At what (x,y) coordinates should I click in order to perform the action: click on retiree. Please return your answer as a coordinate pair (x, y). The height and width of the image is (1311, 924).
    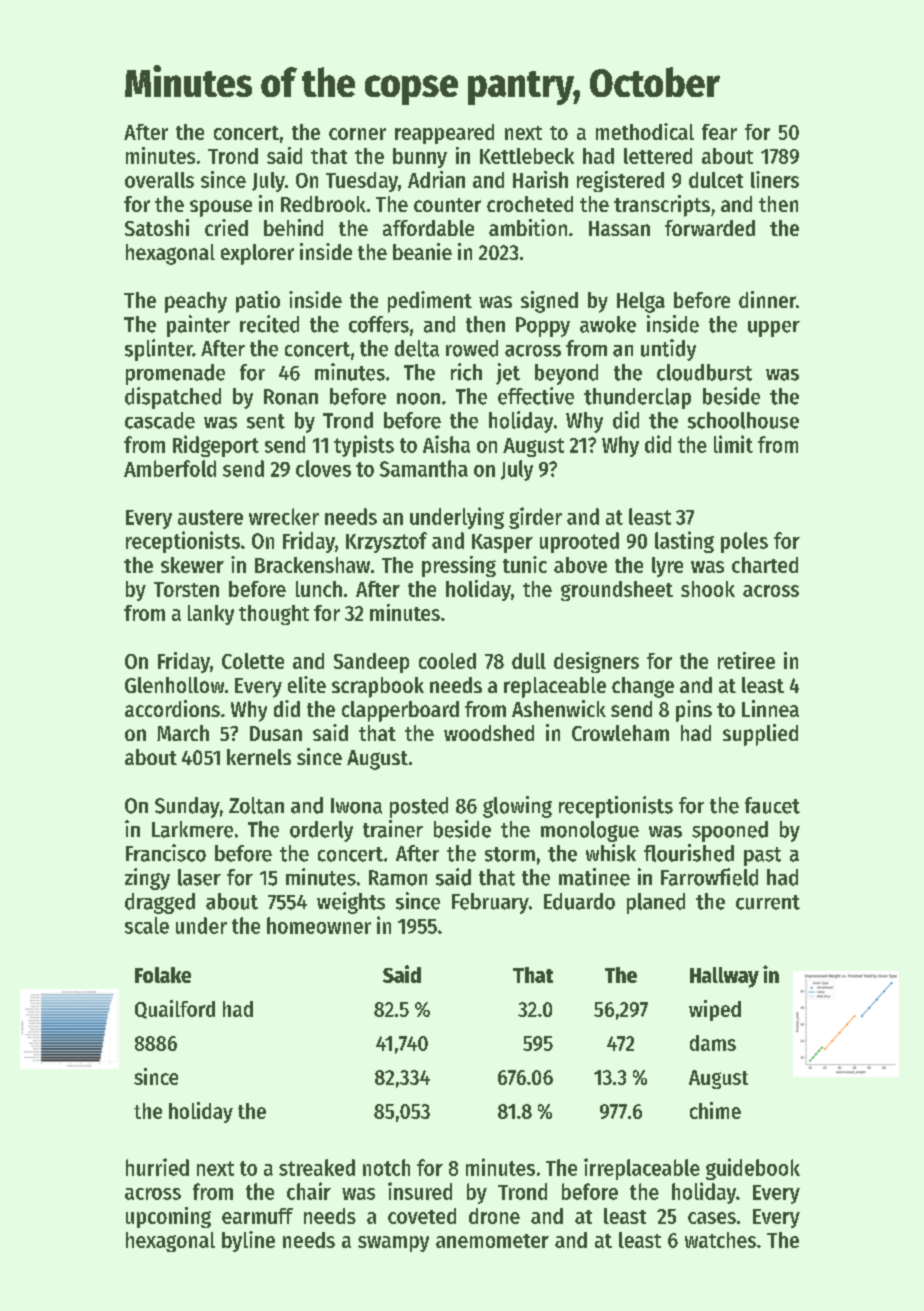
    Looking at the image, I should click on (746, 660).
